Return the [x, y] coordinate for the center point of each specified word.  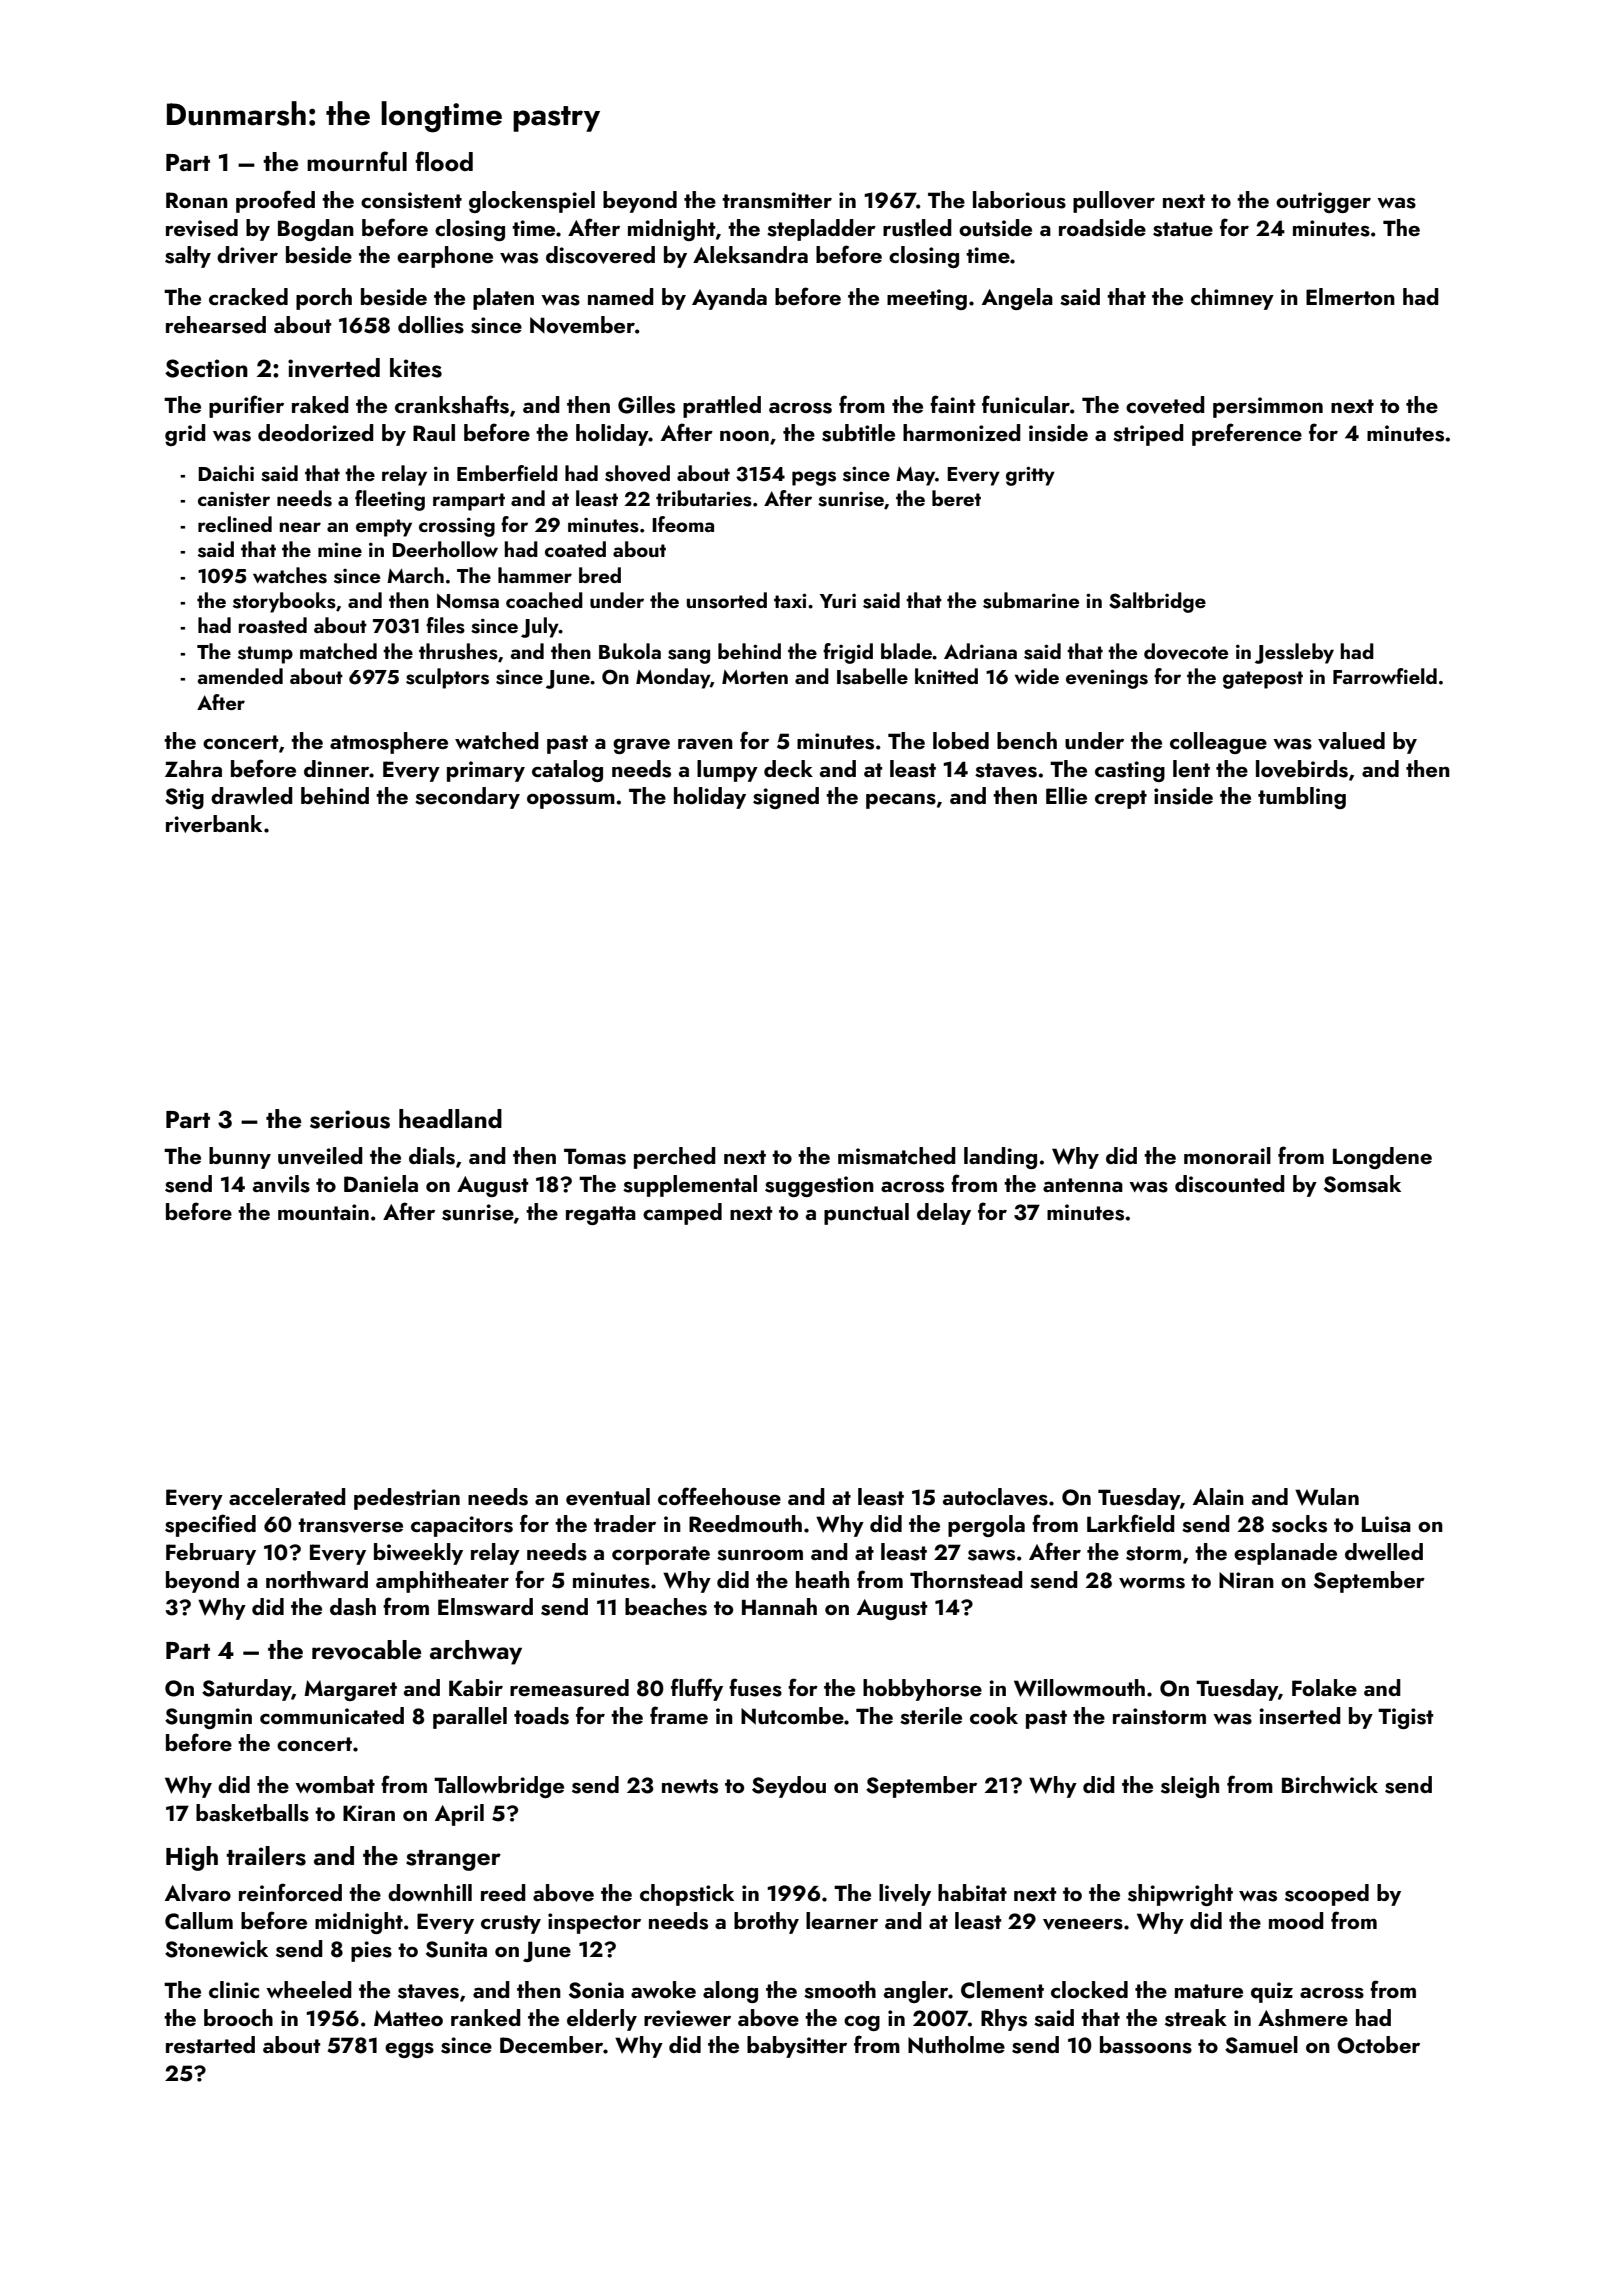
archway [476, 1652]
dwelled [1384, 1551]
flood [444, 161]
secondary [467, 798]
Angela [1017, 299]
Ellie [1066, 795]
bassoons [1146, 2045]
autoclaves [995, 1497]
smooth [840, 1990]
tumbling [1302, 798]
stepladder [821, 230]
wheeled [309, 1989]
